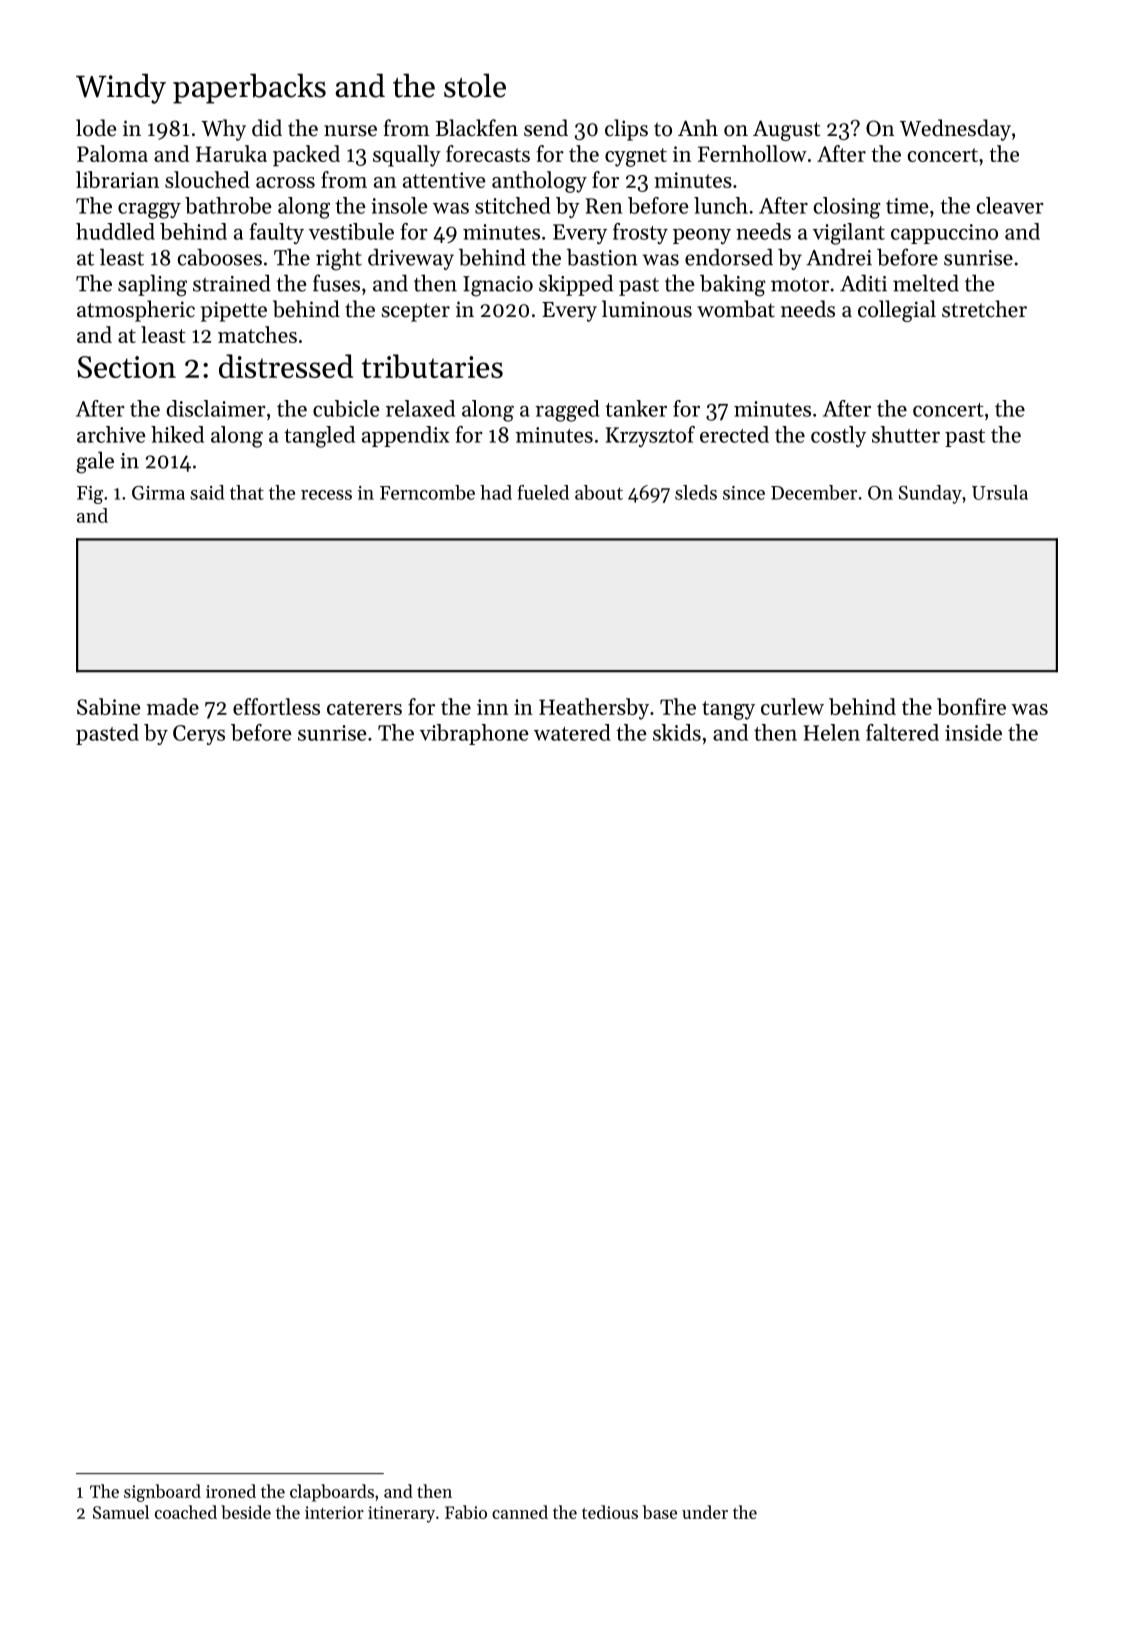  I want to click on watered, so click(572, 732).
